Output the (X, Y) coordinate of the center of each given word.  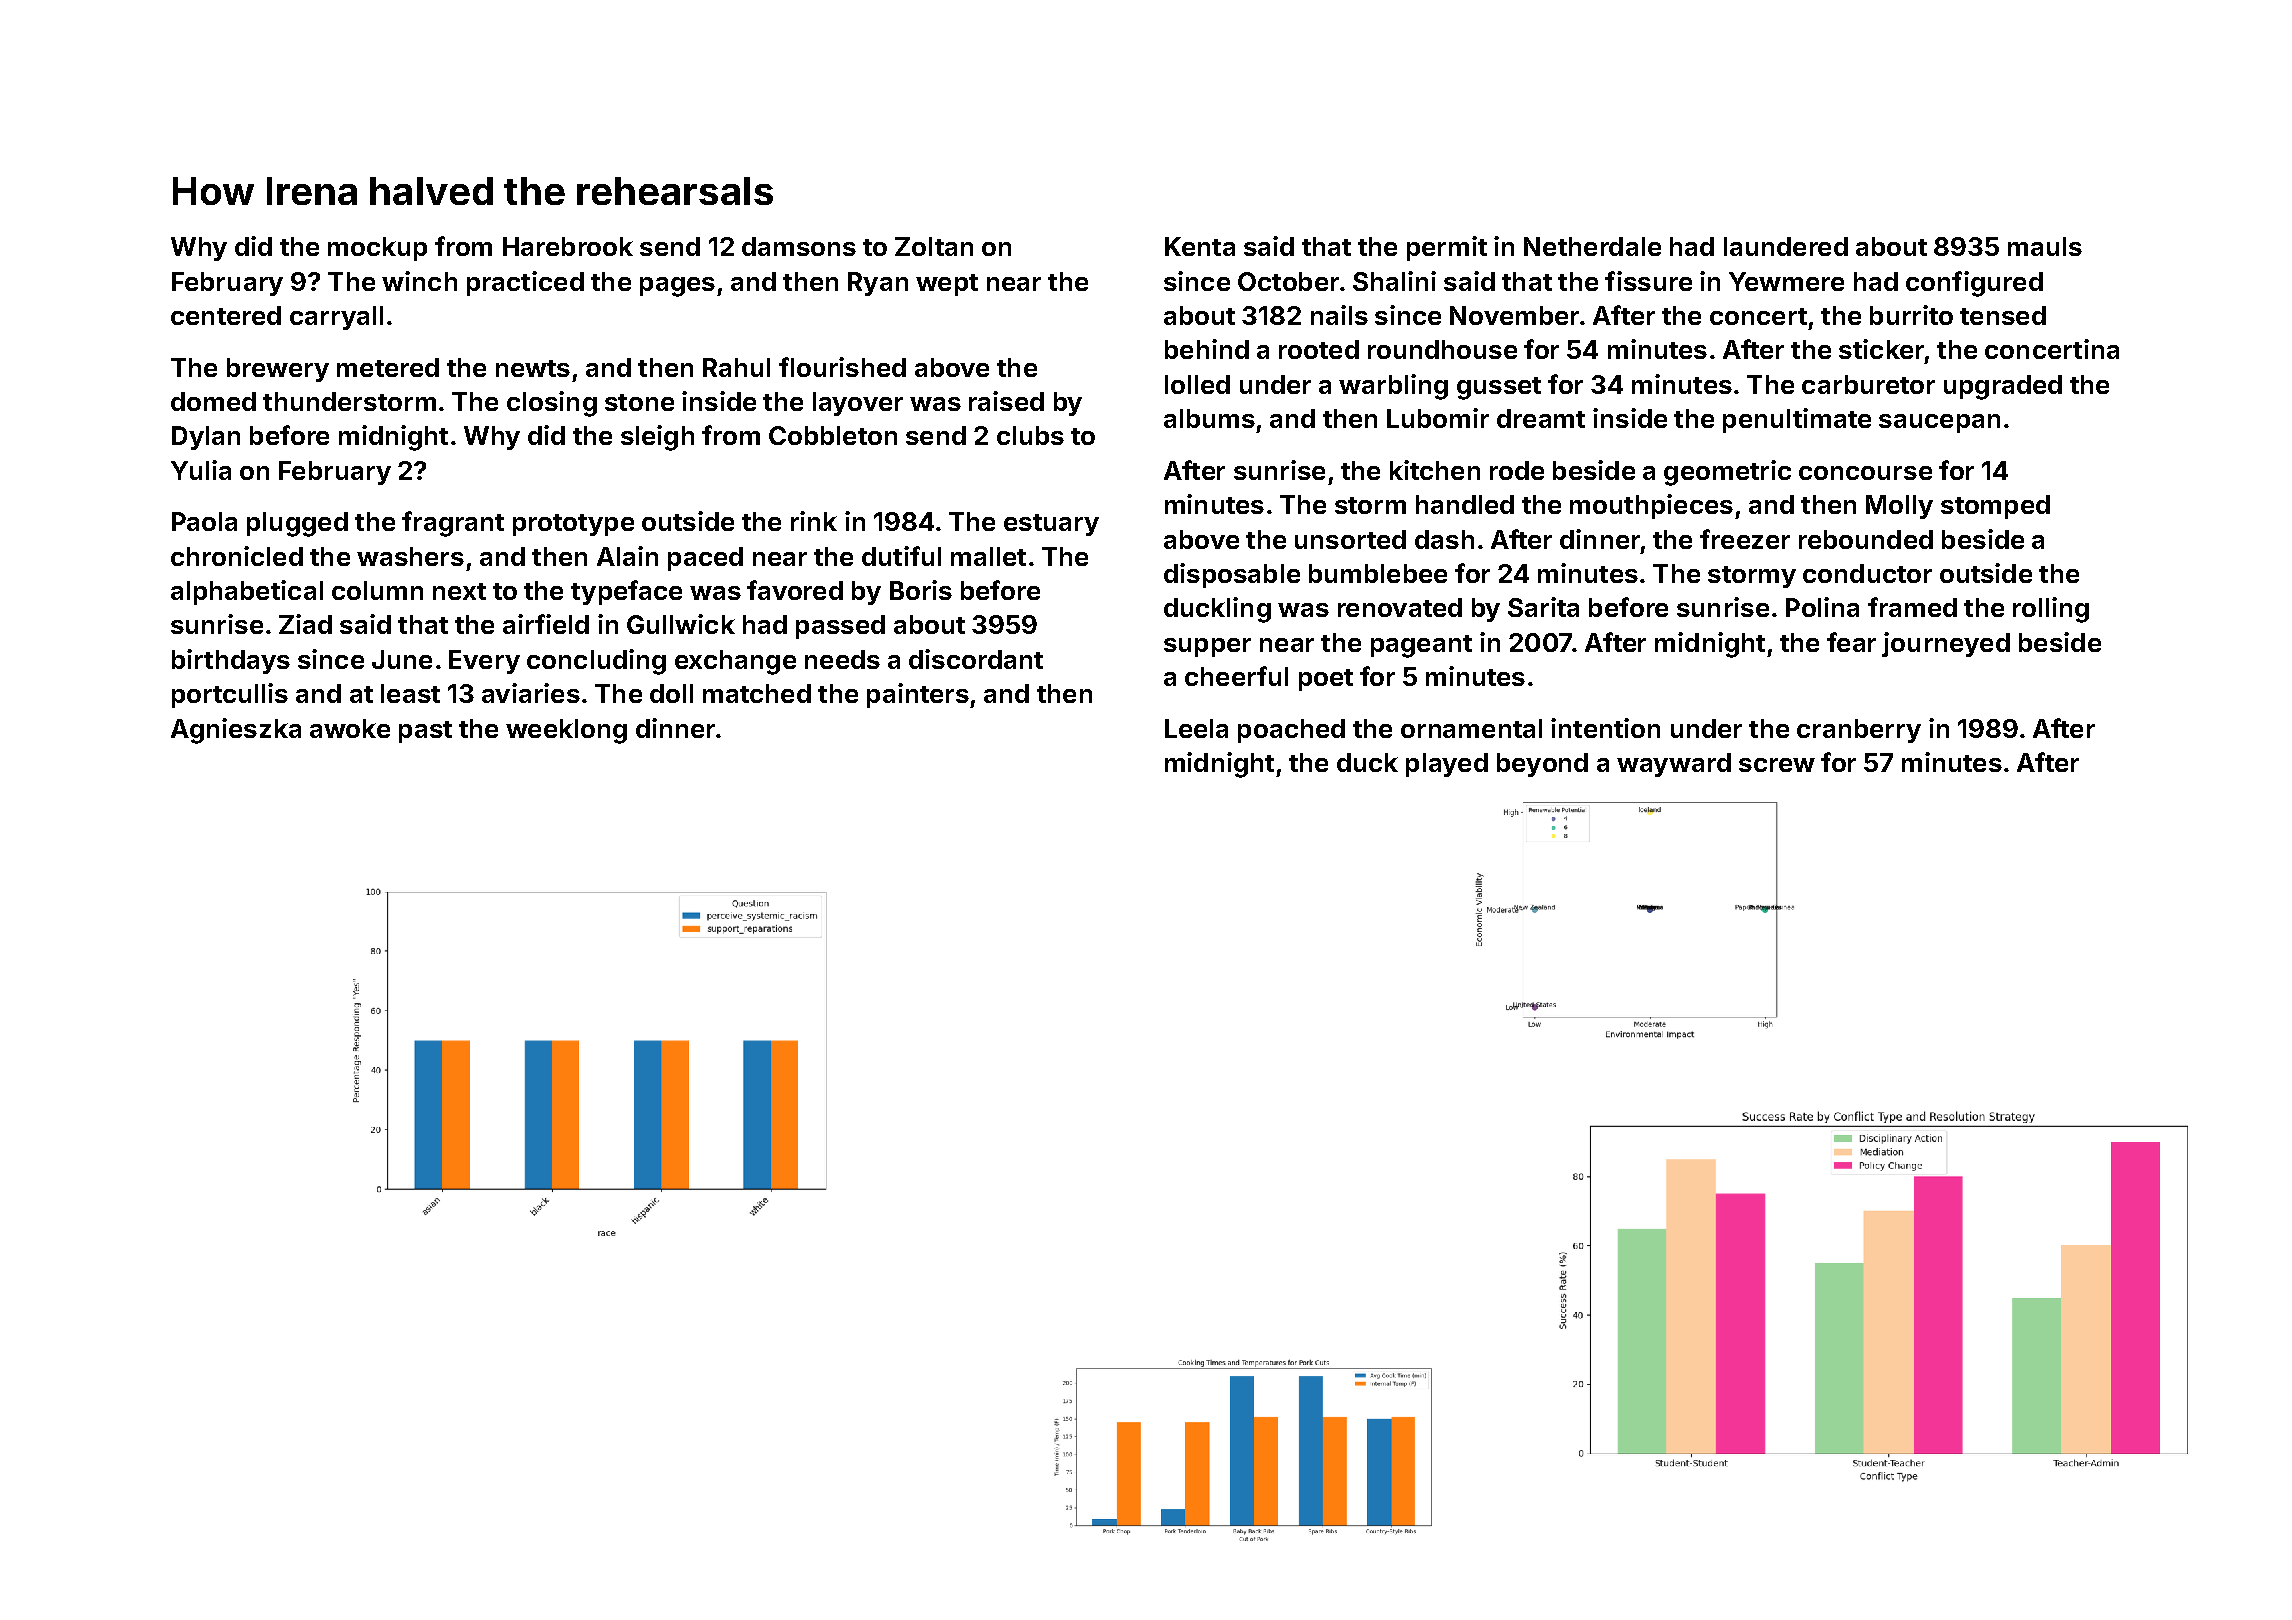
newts (533, 368)
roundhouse (1442, 349)
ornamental (1471, 728)
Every (484, 662)
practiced (525, 283)
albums (1209, 418)
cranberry (1859, 731)
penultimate (1797, 420)
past (425, 732)
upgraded (2003, 387)
